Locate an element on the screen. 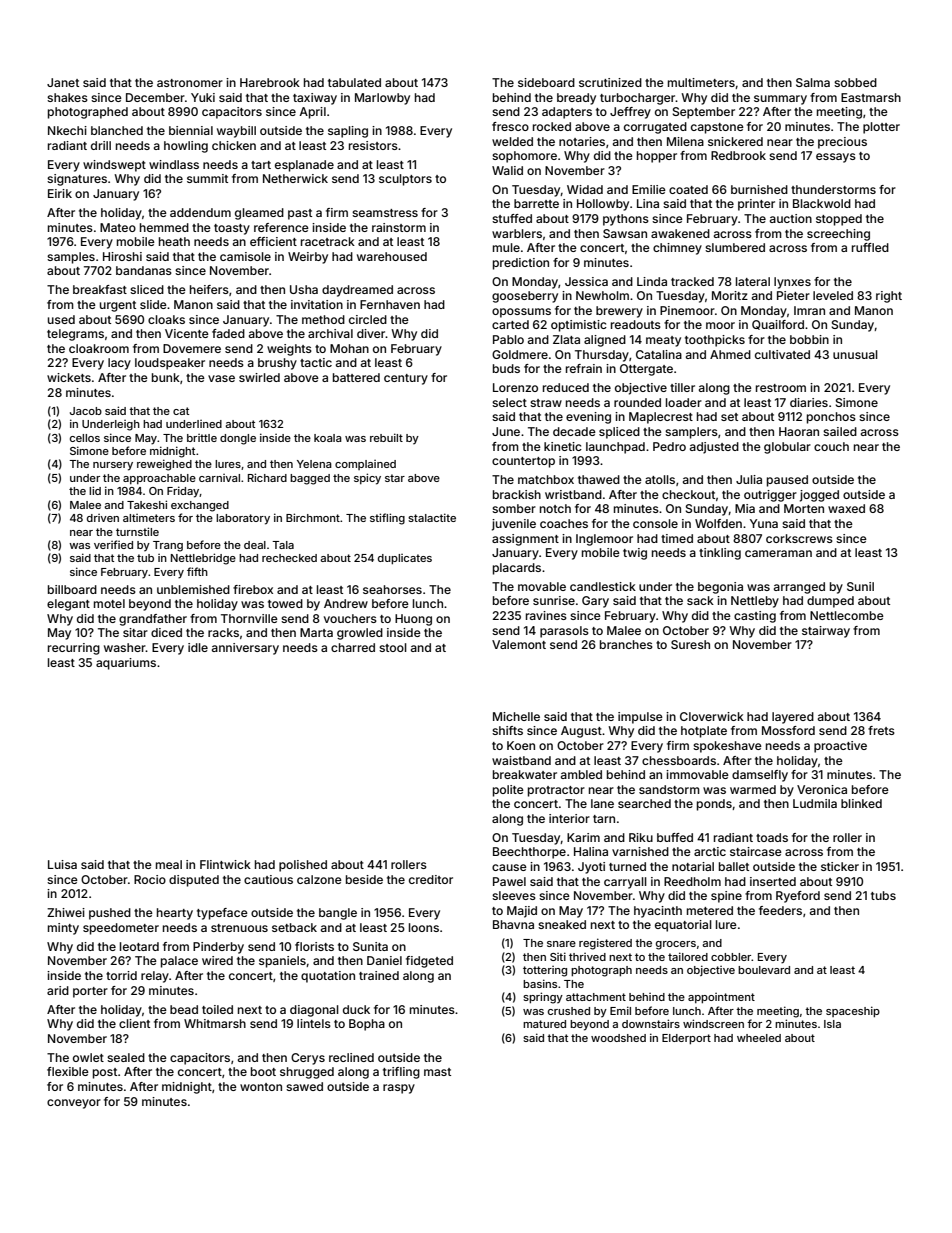  Jessica is located at coordinates (586, 281).
